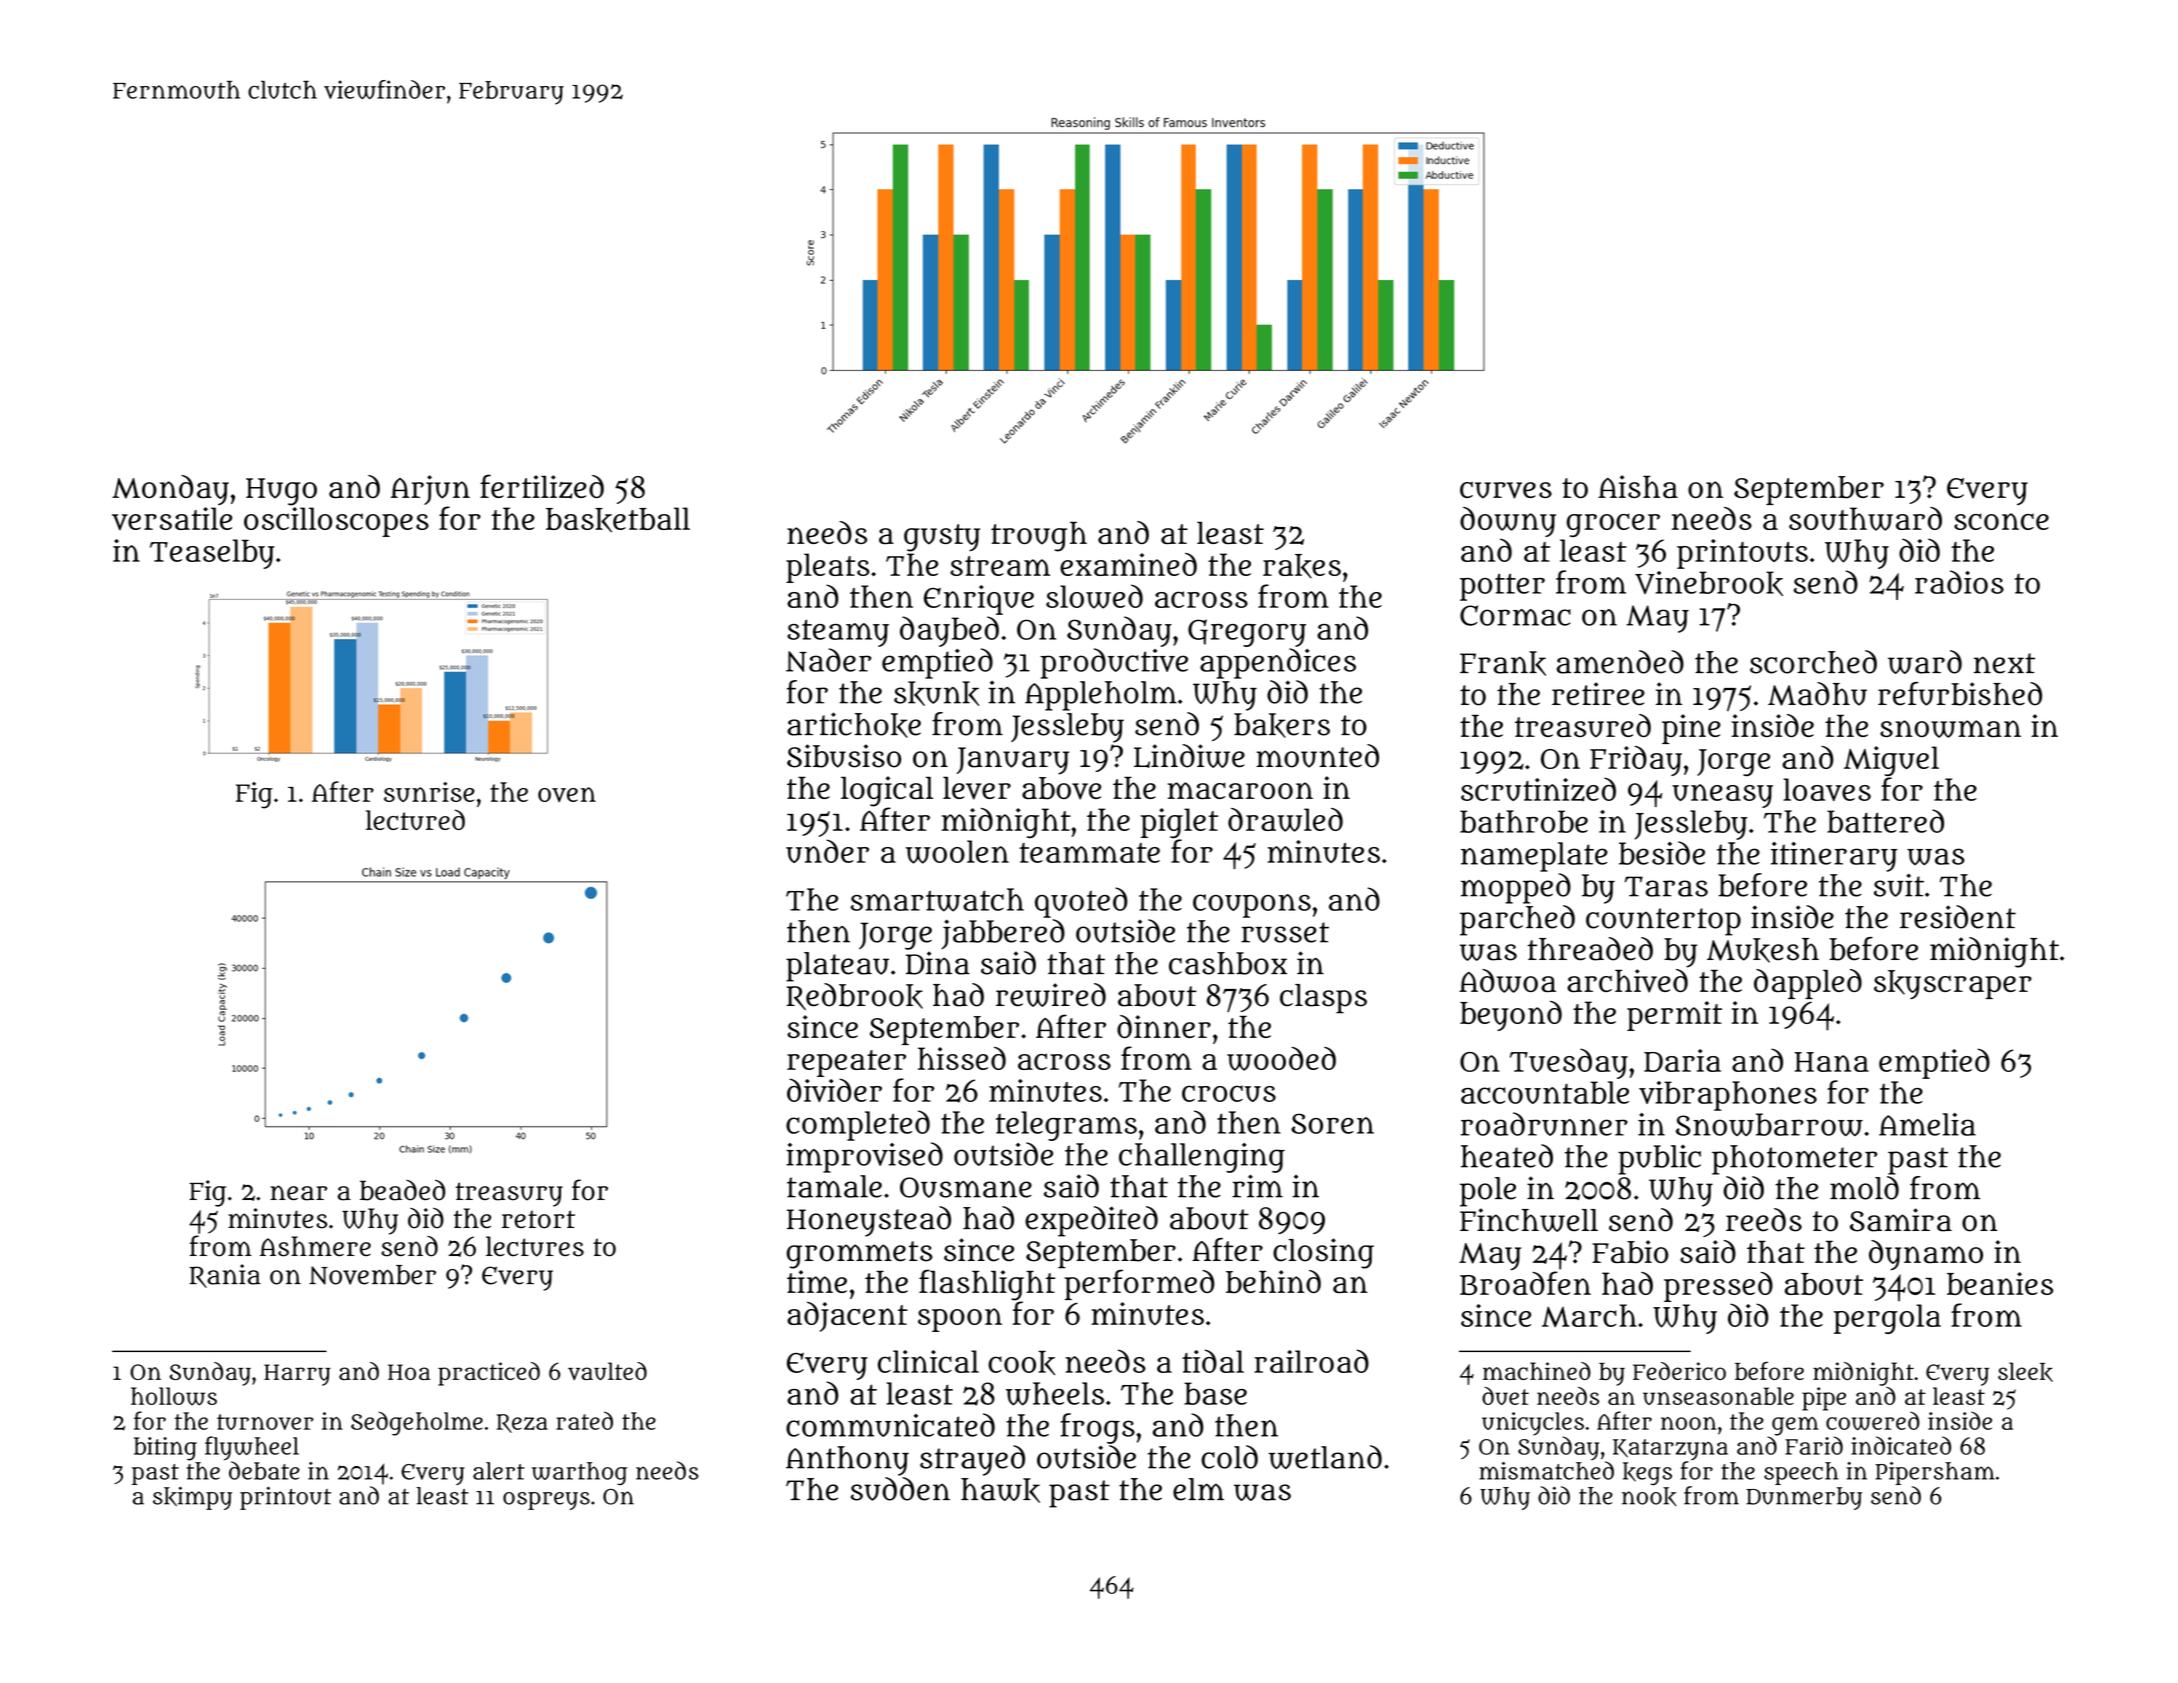  I want to click on unicycles, so click(1533, 1424).
